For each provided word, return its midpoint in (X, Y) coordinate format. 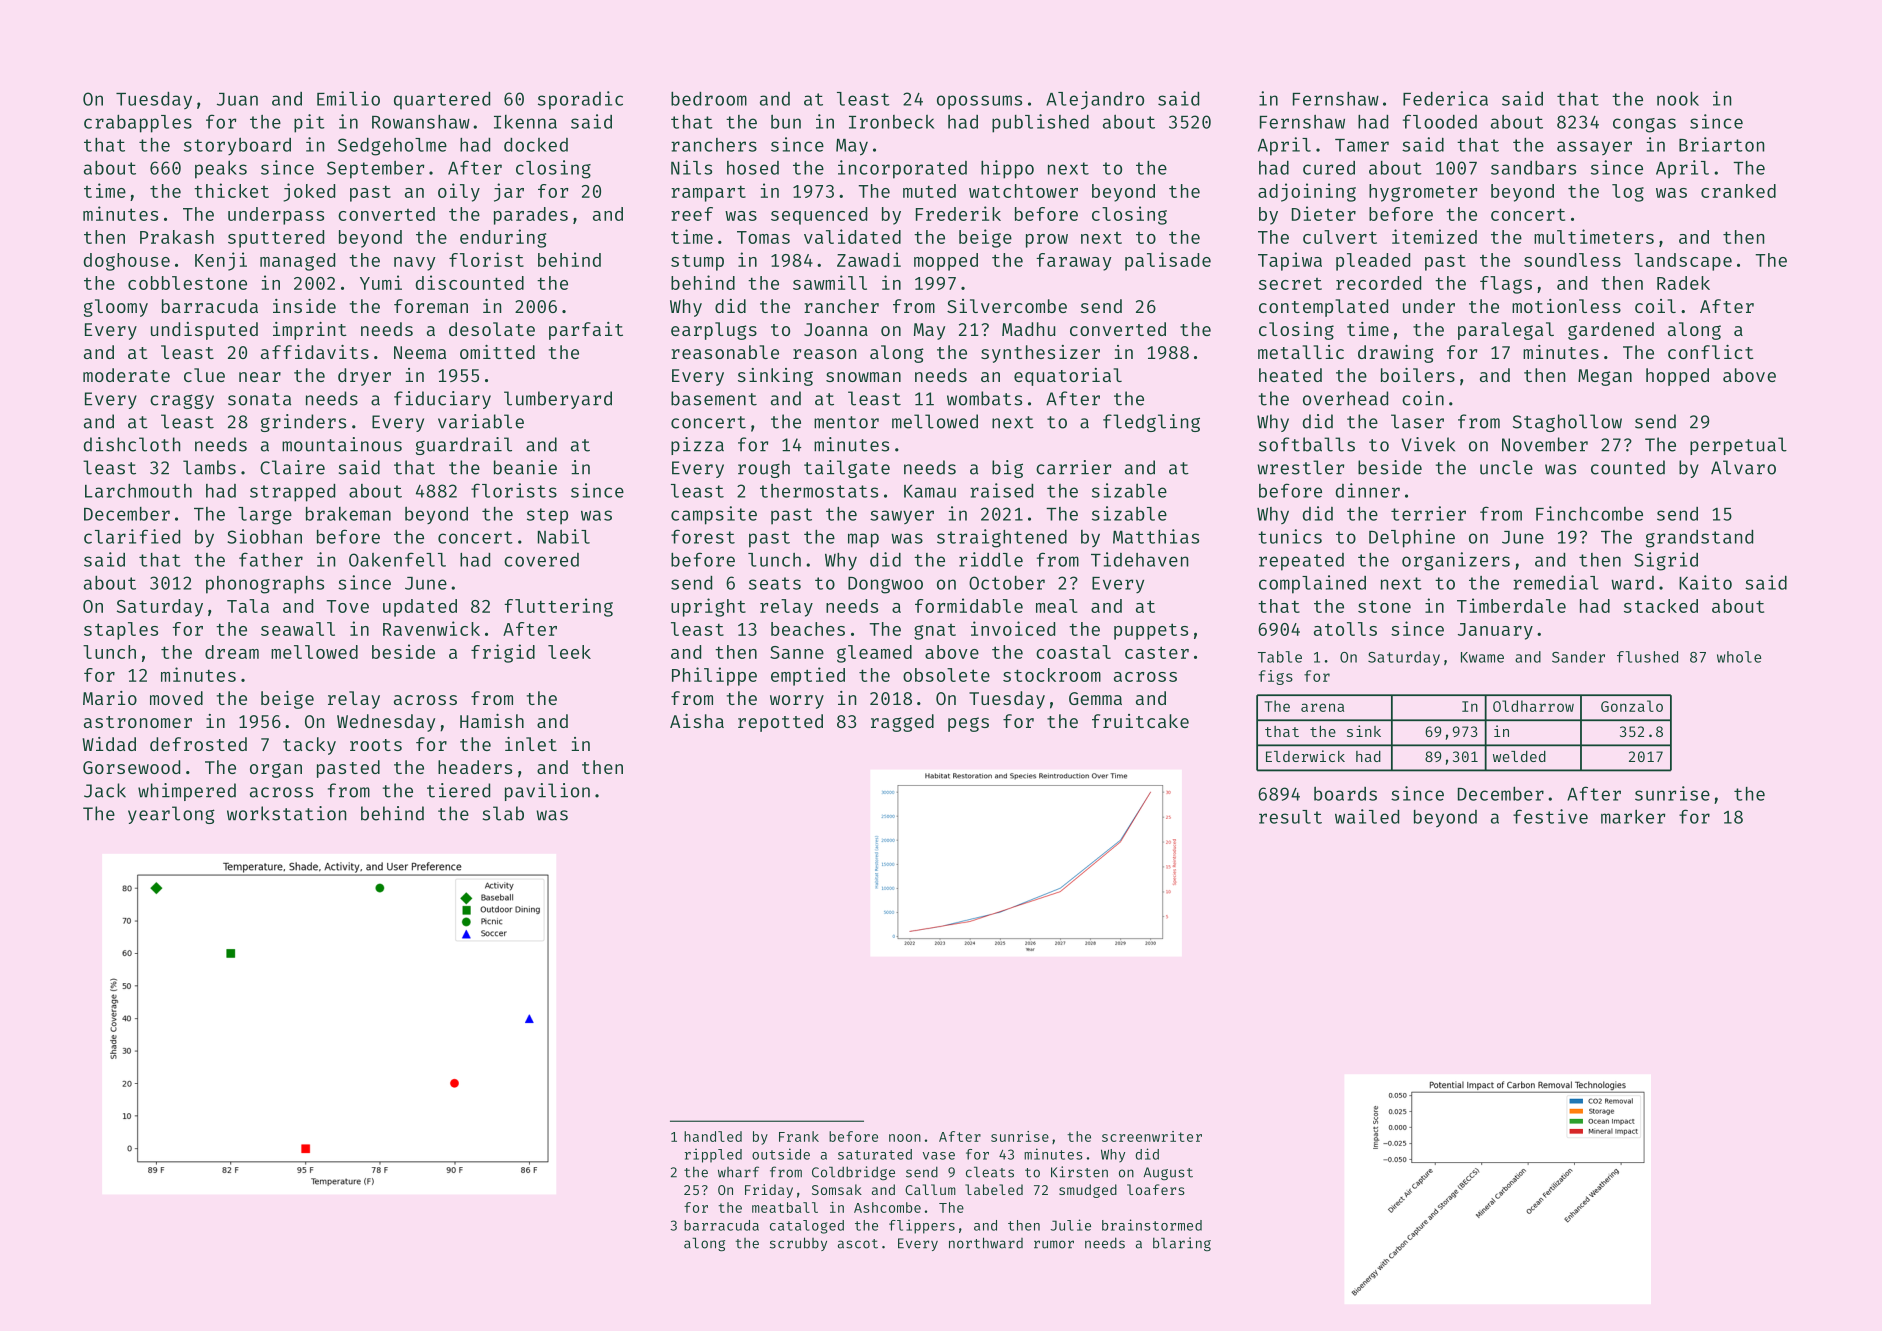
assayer (1594, 148)
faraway (1073, 262)
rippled (713, 1156)
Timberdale (1511, 605)
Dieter (1324, 213)
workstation (286, 813)
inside (304, 306)
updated (420, 608)
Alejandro (1095, 100)
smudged (1088, 1191)
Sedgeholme (392, 146)
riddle (991, 559)
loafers (1156, 1189)
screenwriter (1152, 1136)
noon (905, 1138)
